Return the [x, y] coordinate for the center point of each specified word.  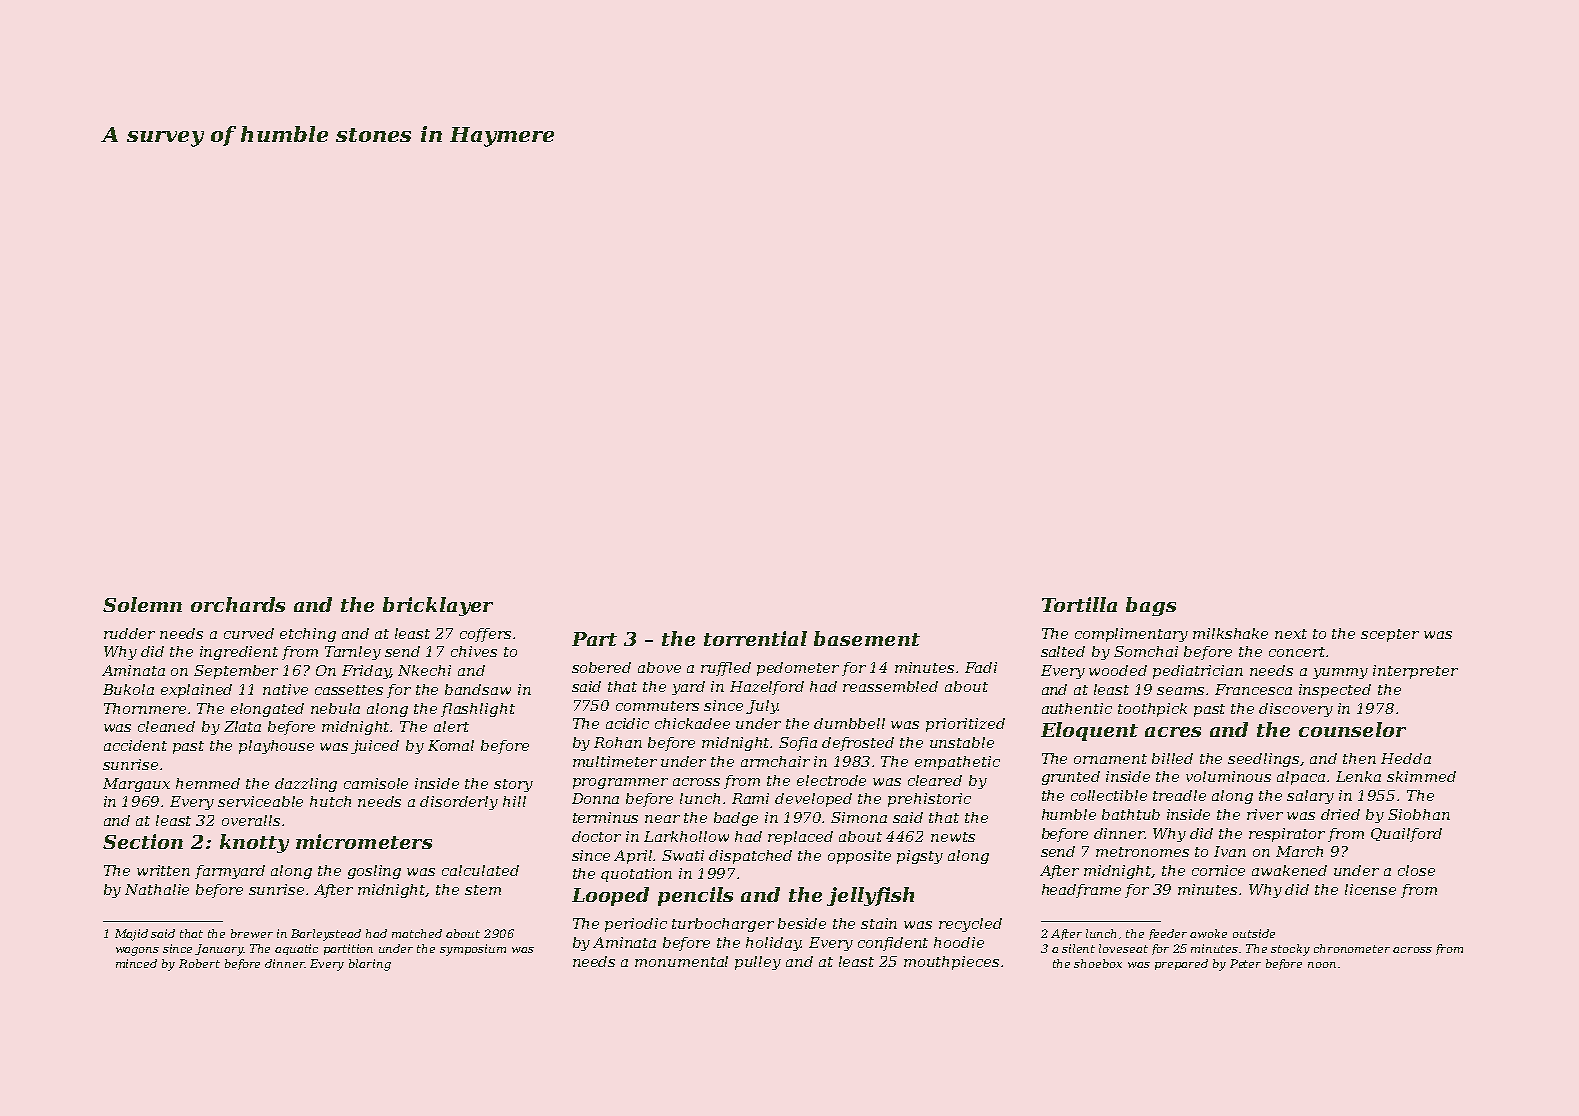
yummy [1340, 673]
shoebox [1098, 963]
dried [1340, 814]
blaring [370, 965]
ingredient [239, 653]
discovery [1296, 710]
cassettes [349, 690]
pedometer [798, 669]
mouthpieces [951, 963]
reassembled [890, 686]
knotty [254, 843]
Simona [859, 817]
